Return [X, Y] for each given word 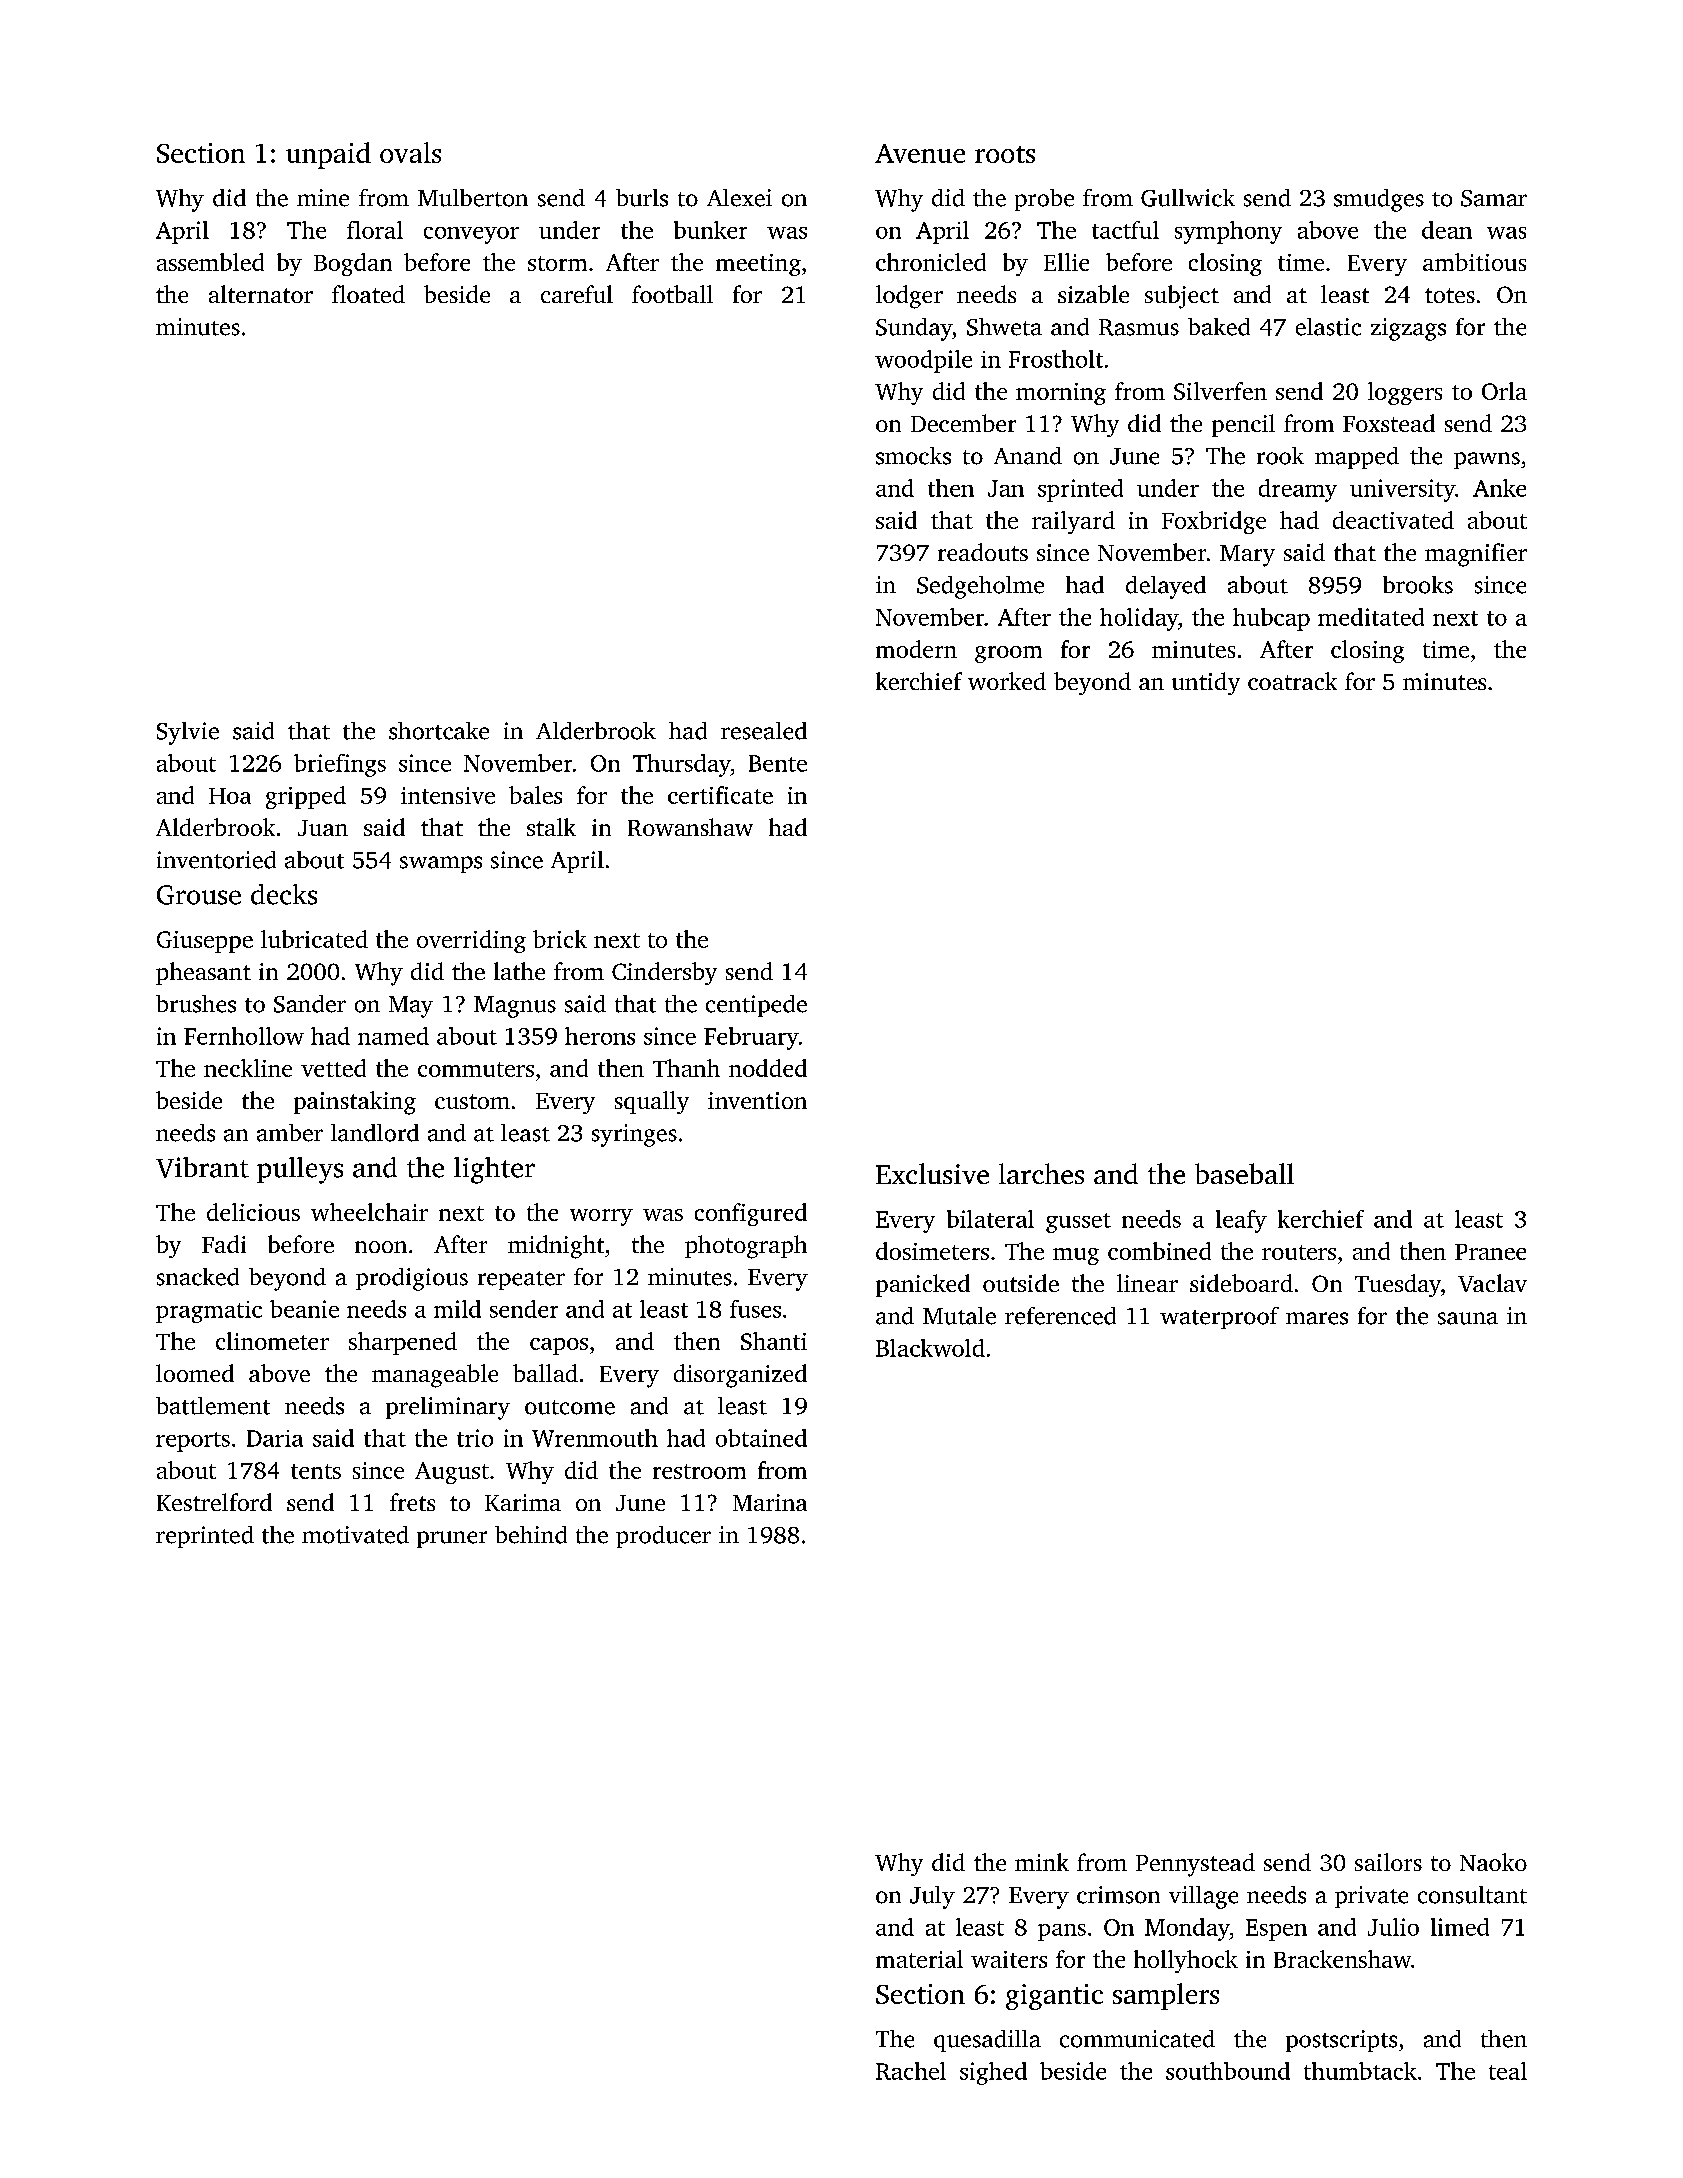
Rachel [911, 2071]
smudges [1379, 200]
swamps [441, 864]
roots [1005, 154]
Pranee [1490, 1252]
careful [577, 294]
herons [600, 1036]
